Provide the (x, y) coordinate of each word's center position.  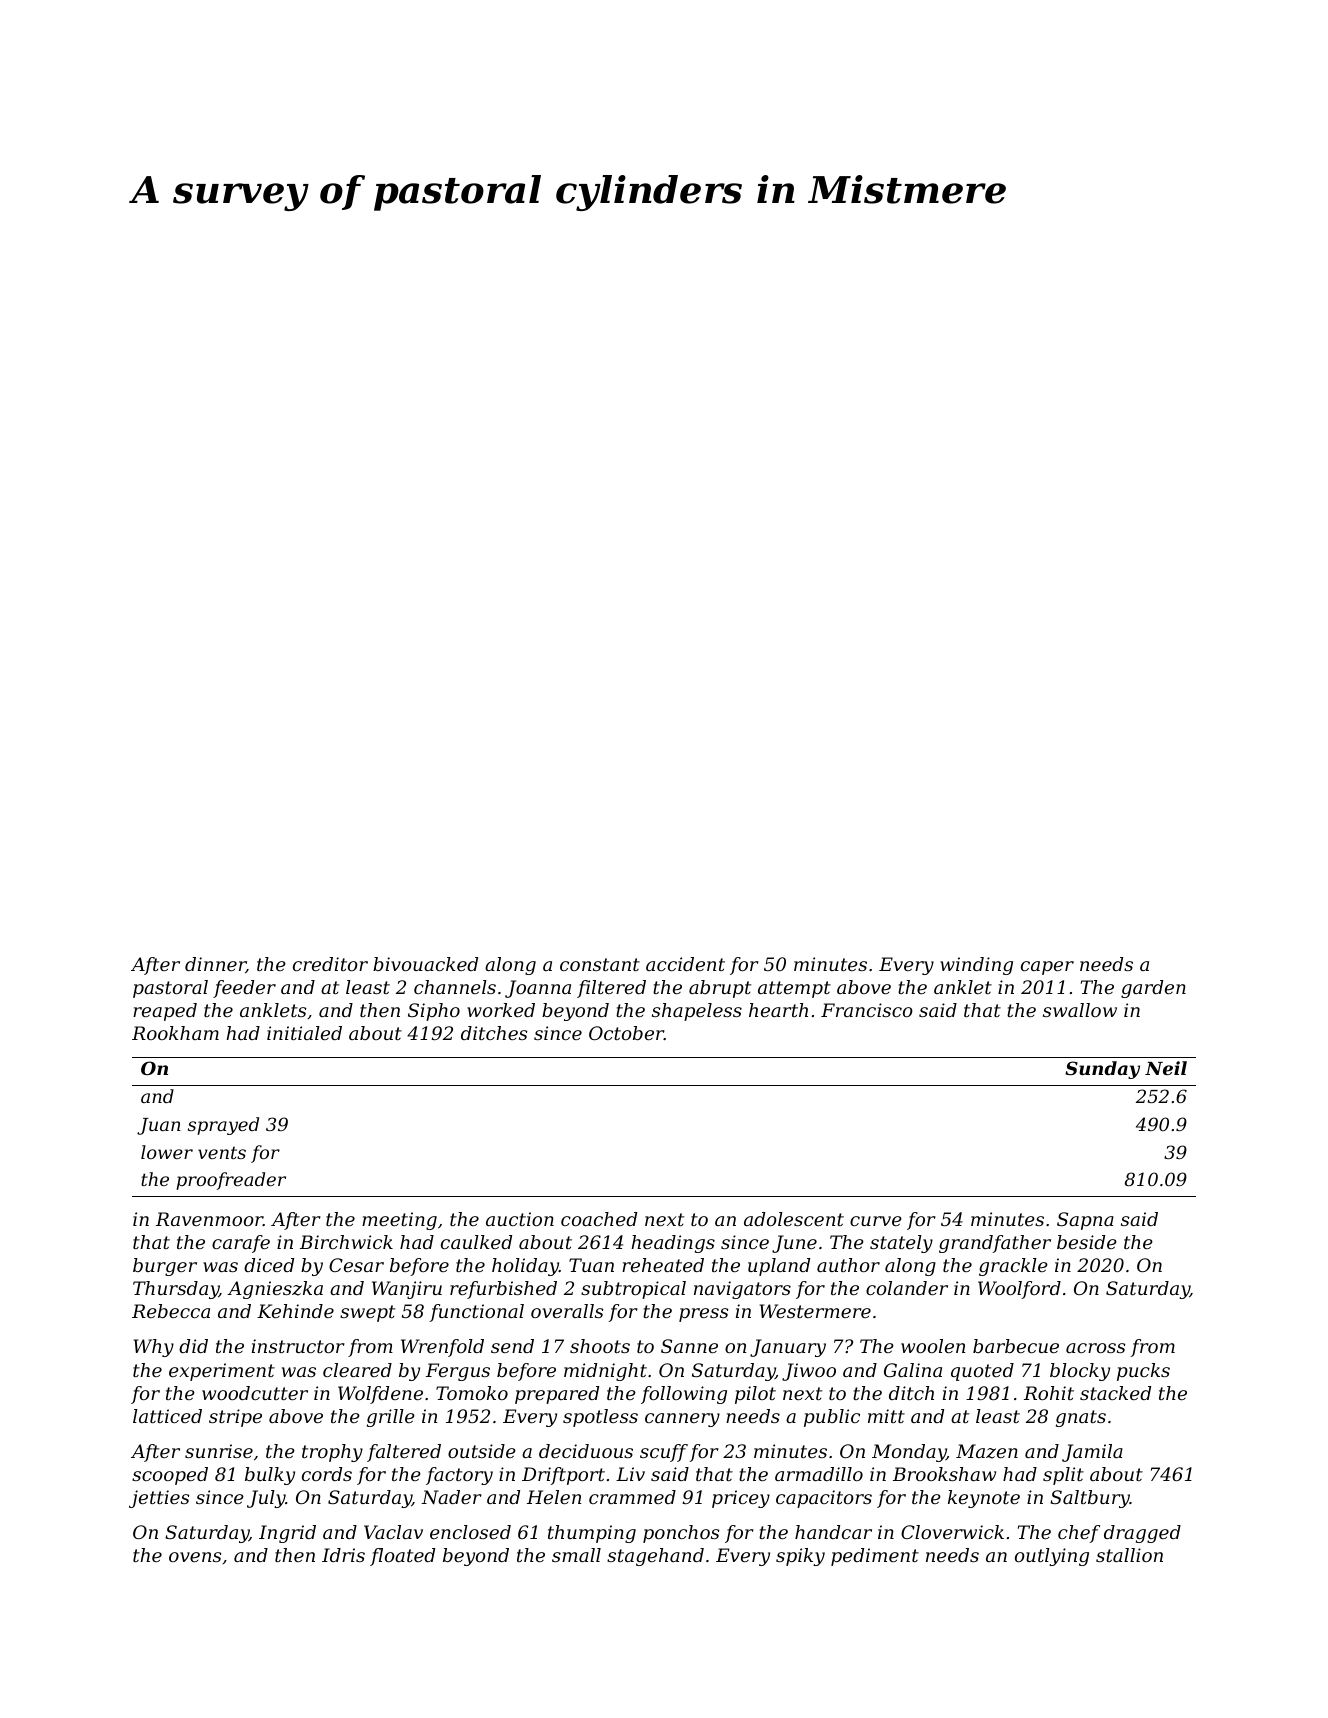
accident (685, 964)
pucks (1143, 1372)
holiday (525, 1267)
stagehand (655, 1557)
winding (976, 966)
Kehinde (295, 1311)
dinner (215, 965)
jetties (159, 1499)
